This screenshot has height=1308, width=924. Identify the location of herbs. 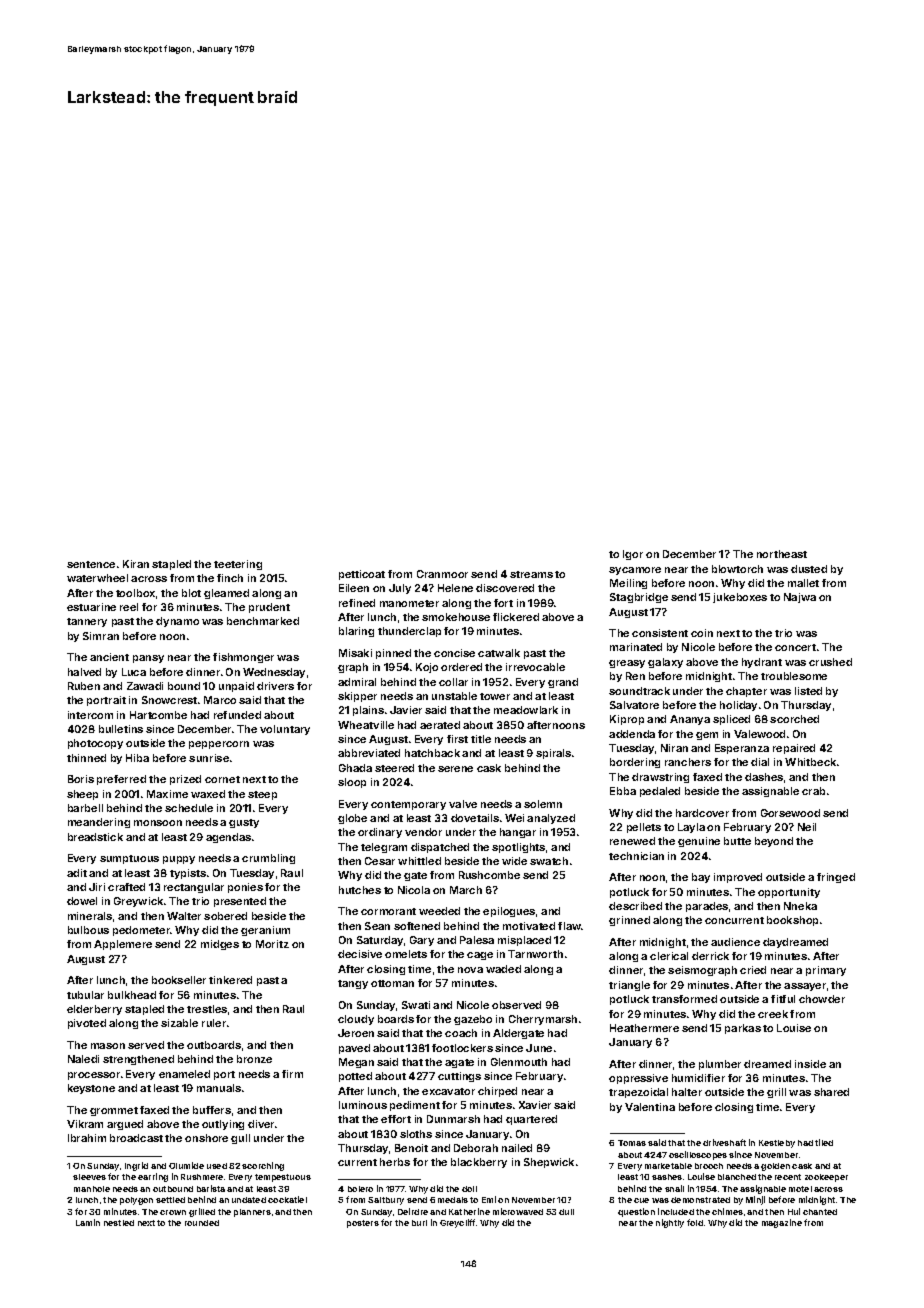
(395, 1162).
